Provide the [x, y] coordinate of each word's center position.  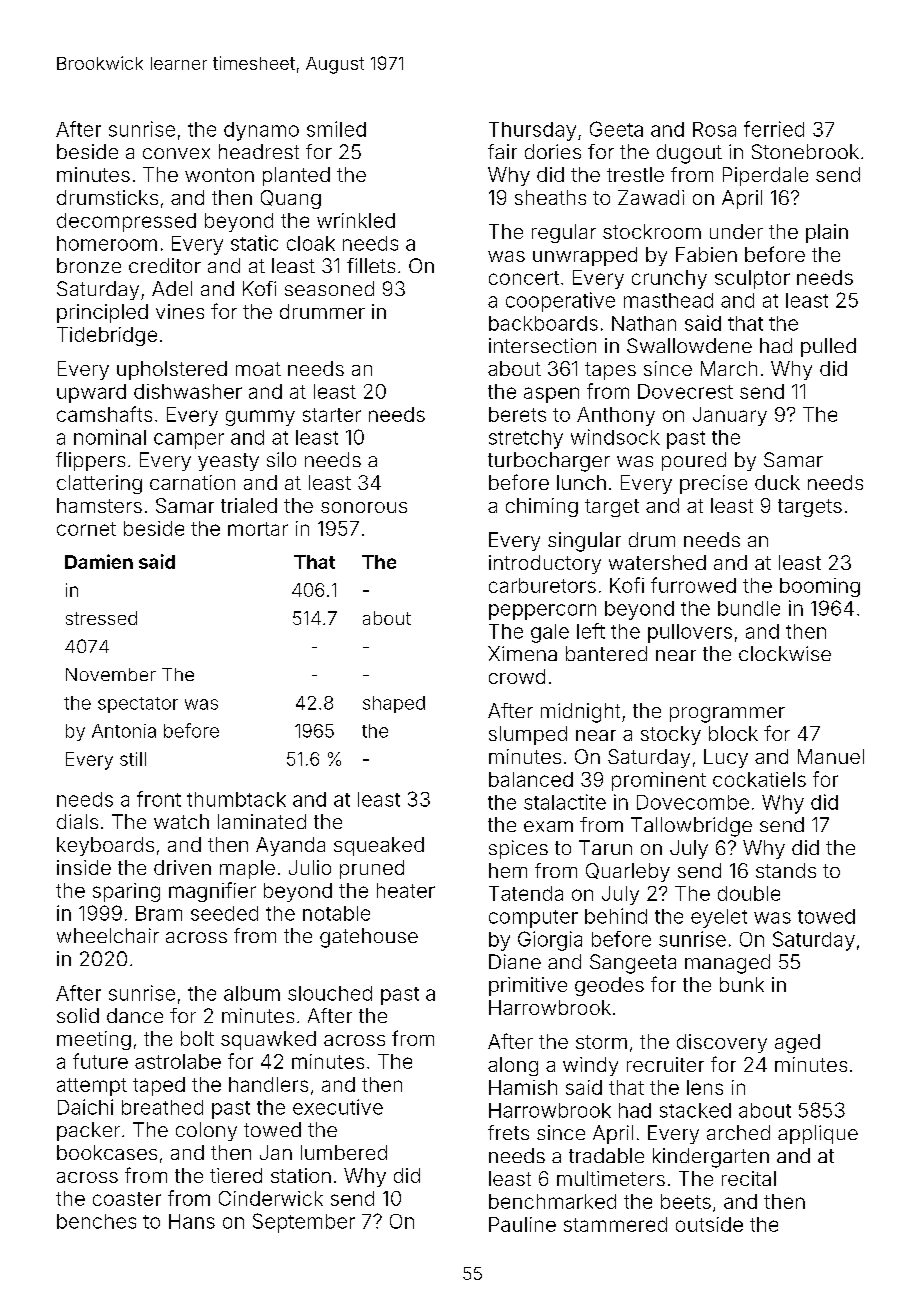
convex [176, 153]
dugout [689, 154]
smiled [336, 129]
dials [77, 821]
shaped [394, 704]
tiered [236, 1175]
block [733, 733]
